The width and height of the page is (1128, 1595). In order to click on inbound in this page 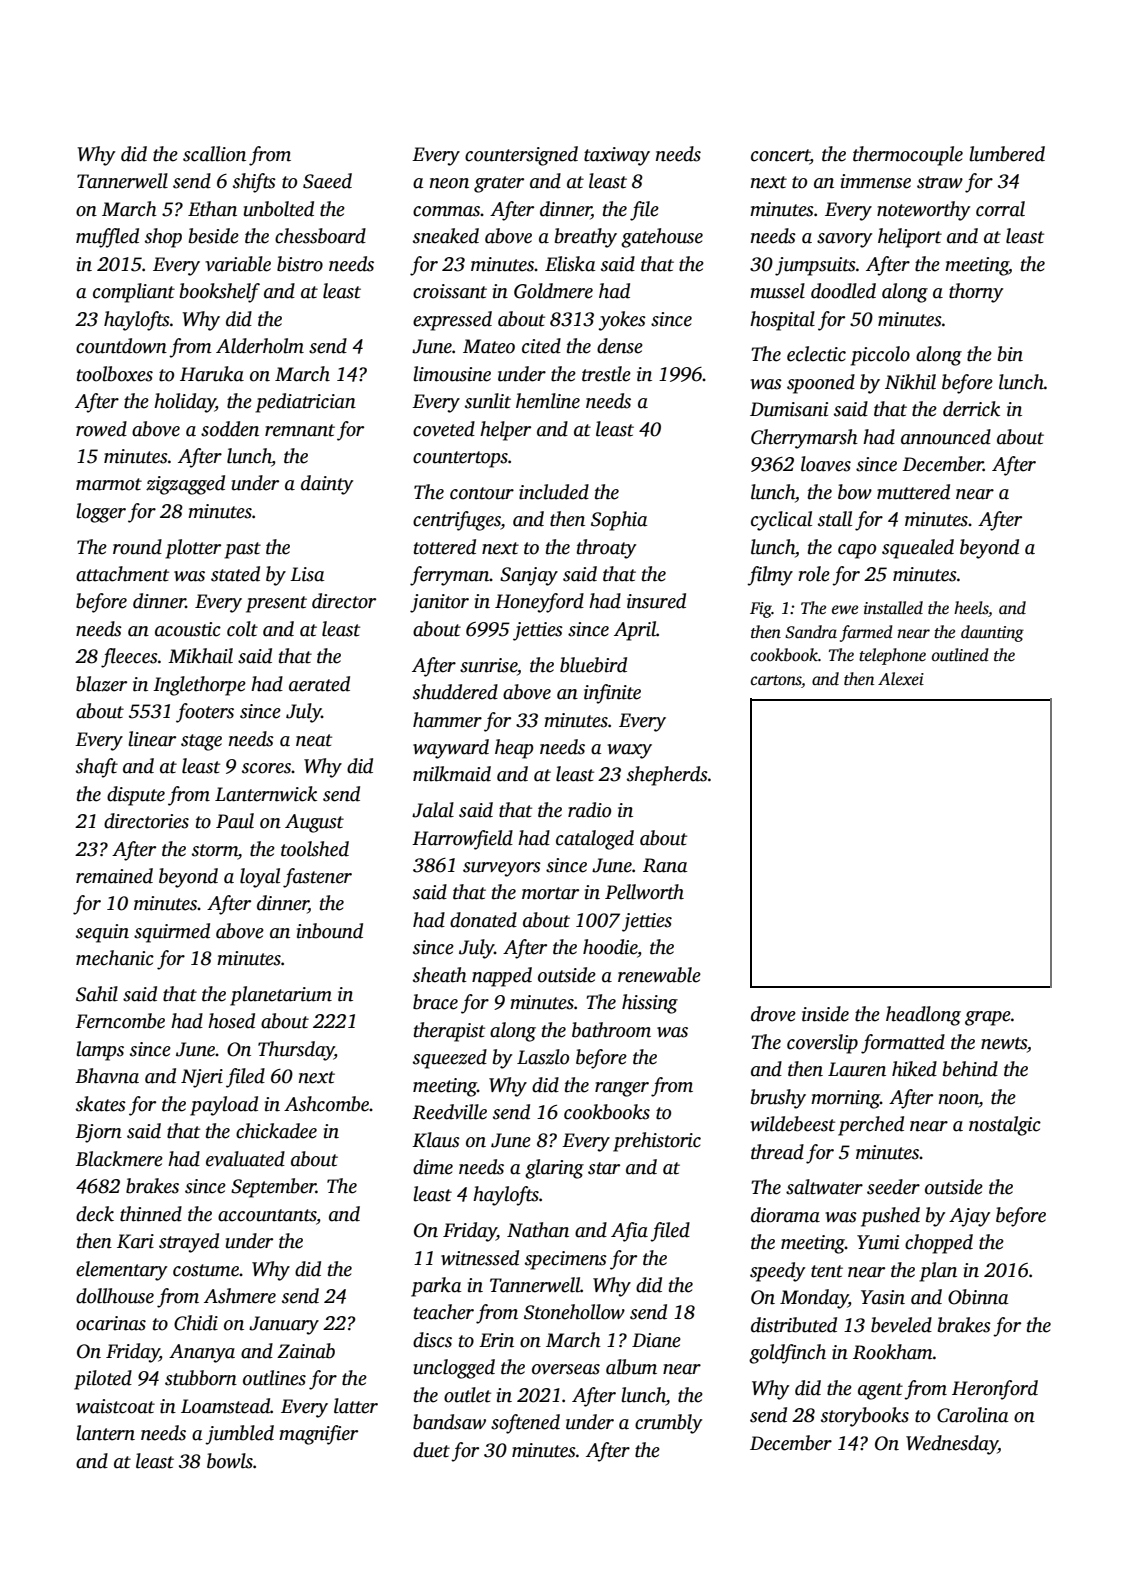, I will do `click(330, 931)`.
